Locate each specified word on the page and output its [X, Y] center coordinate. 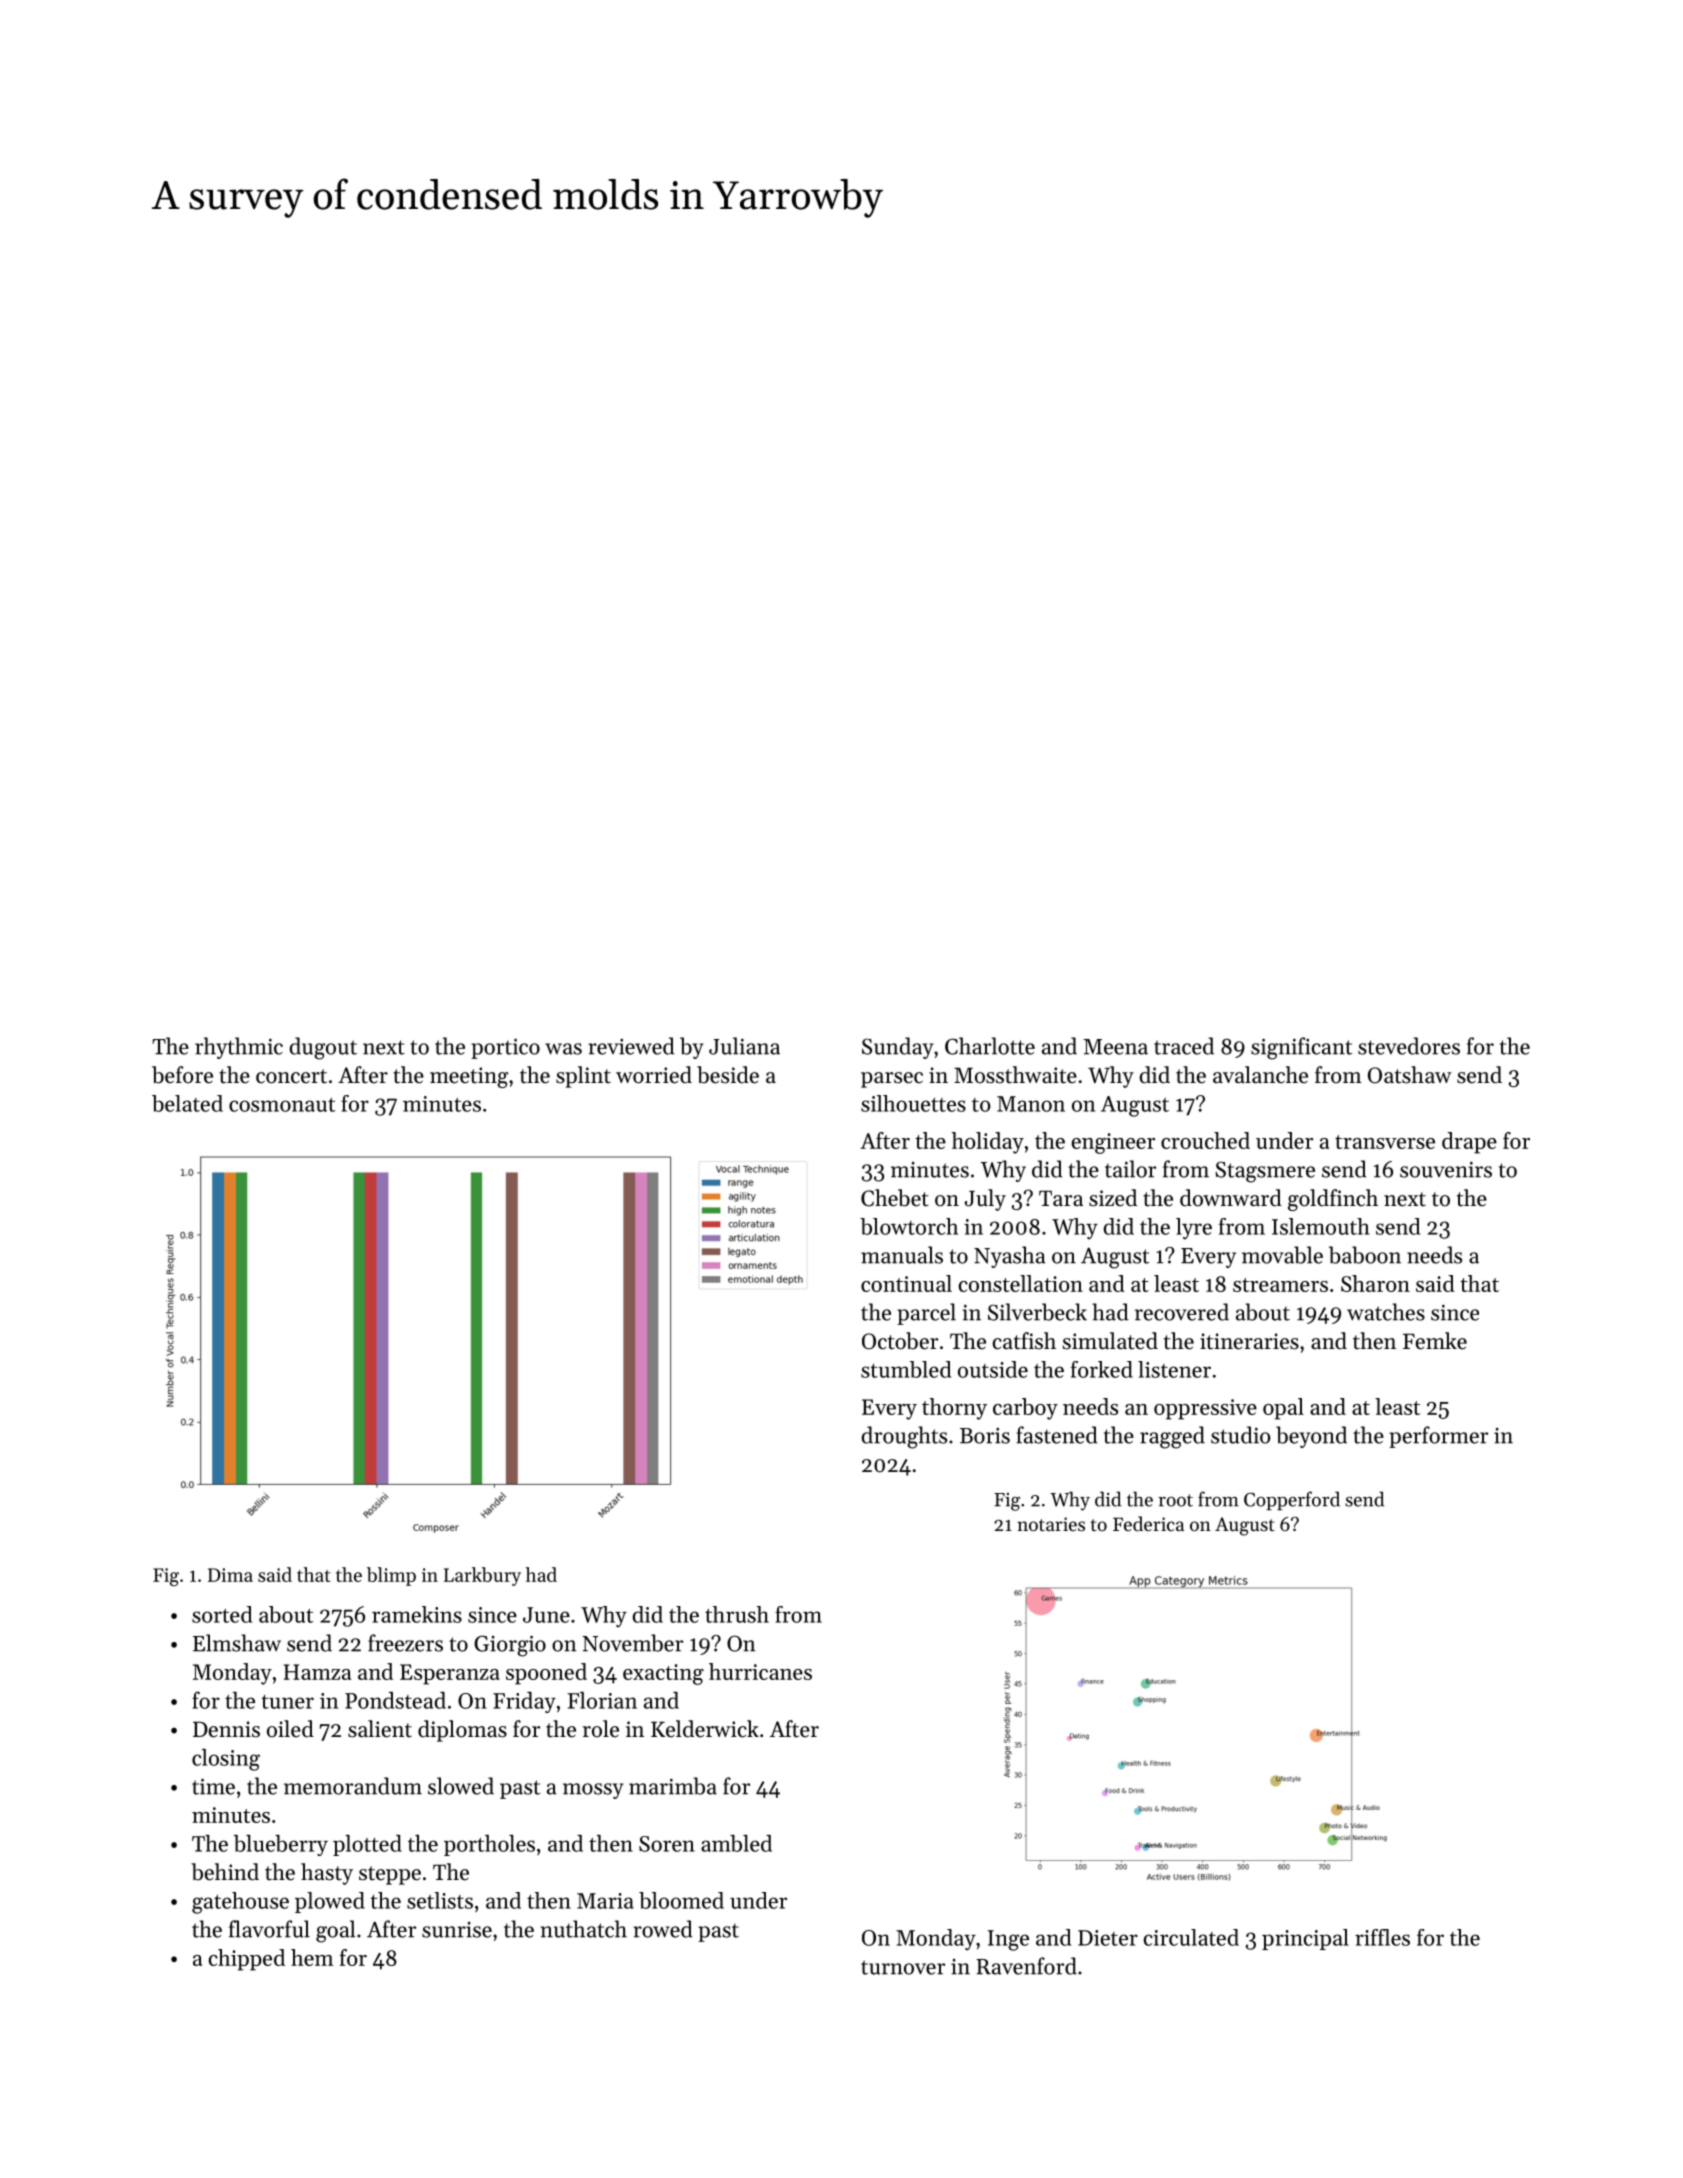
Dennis [226, 1729]
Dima [230, 1575]
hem [312, 1957]
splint [583, 1077]
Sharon [1375, 1283]
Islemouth [1321, 1226]
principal [1305, 1939]
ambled [736, 1843]
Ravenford [1026, 1966]
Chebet [895, 1198]
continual [906, 1283]
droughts [904, 1437]
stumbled [906, 1369]
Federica [1148, 1523]
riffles [1382, 1937]
